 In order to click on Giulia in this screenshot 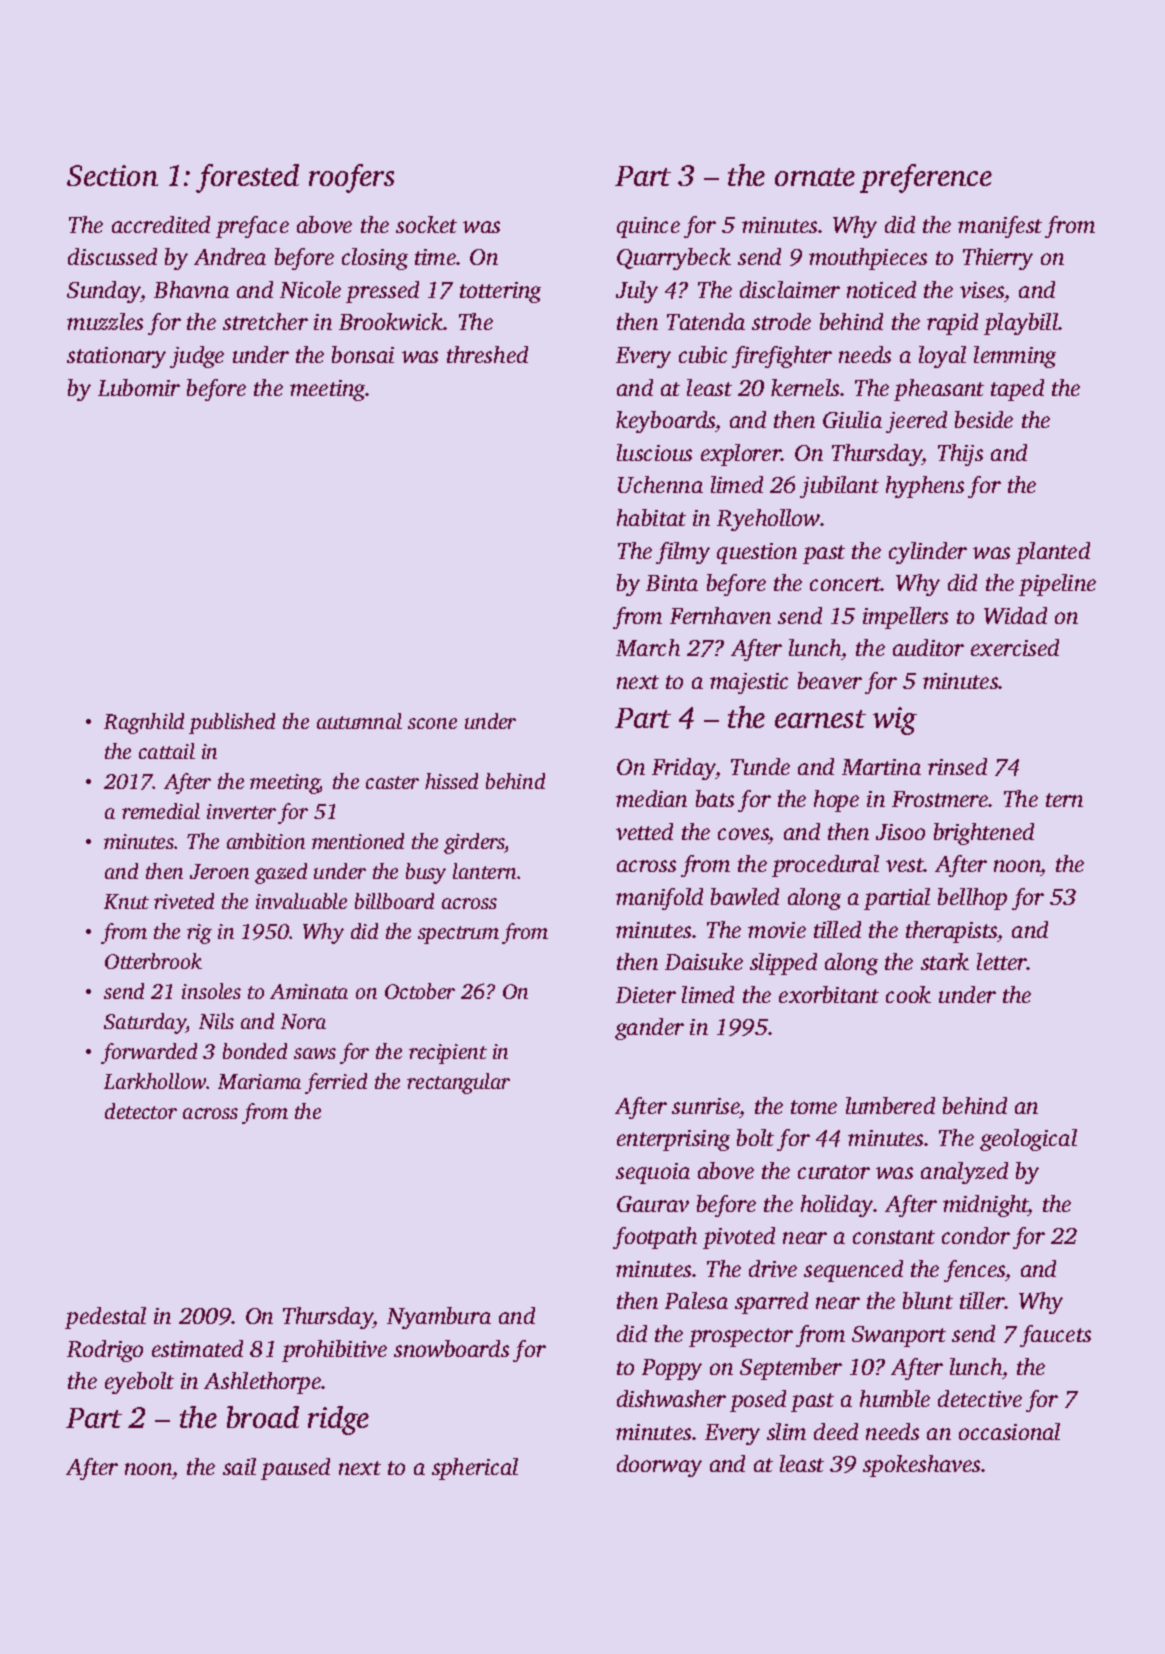, I will do `click(852, 419)`.
